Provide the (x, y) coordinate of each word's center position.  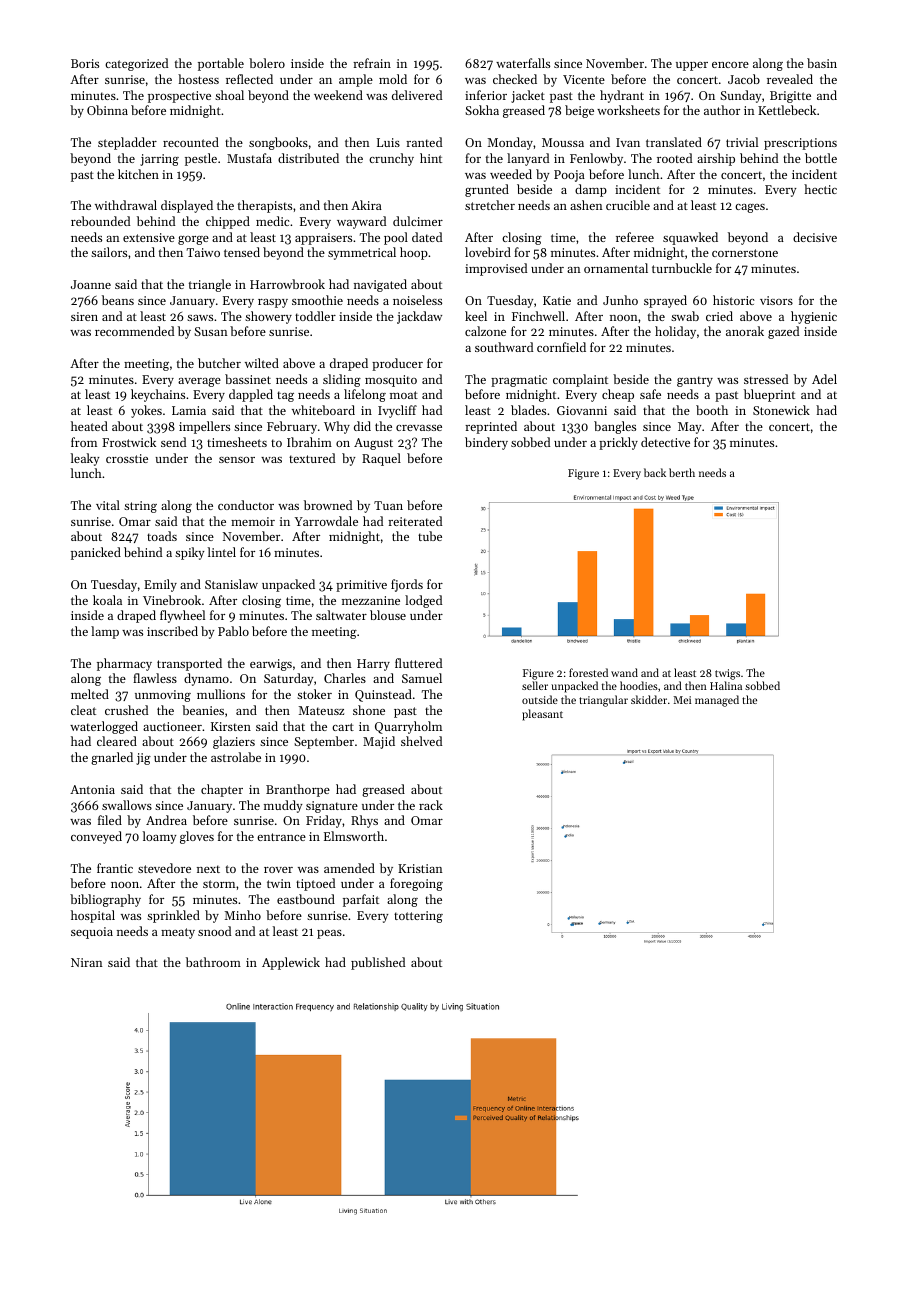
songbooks (278, 143)
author (722, 110)
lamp (105, 632)
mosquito (391, 381)
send (173, 442)
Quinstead (383, 695)
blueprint (769, 395)
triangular (603, 701)
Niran (87, 962)
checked (515, 79)
